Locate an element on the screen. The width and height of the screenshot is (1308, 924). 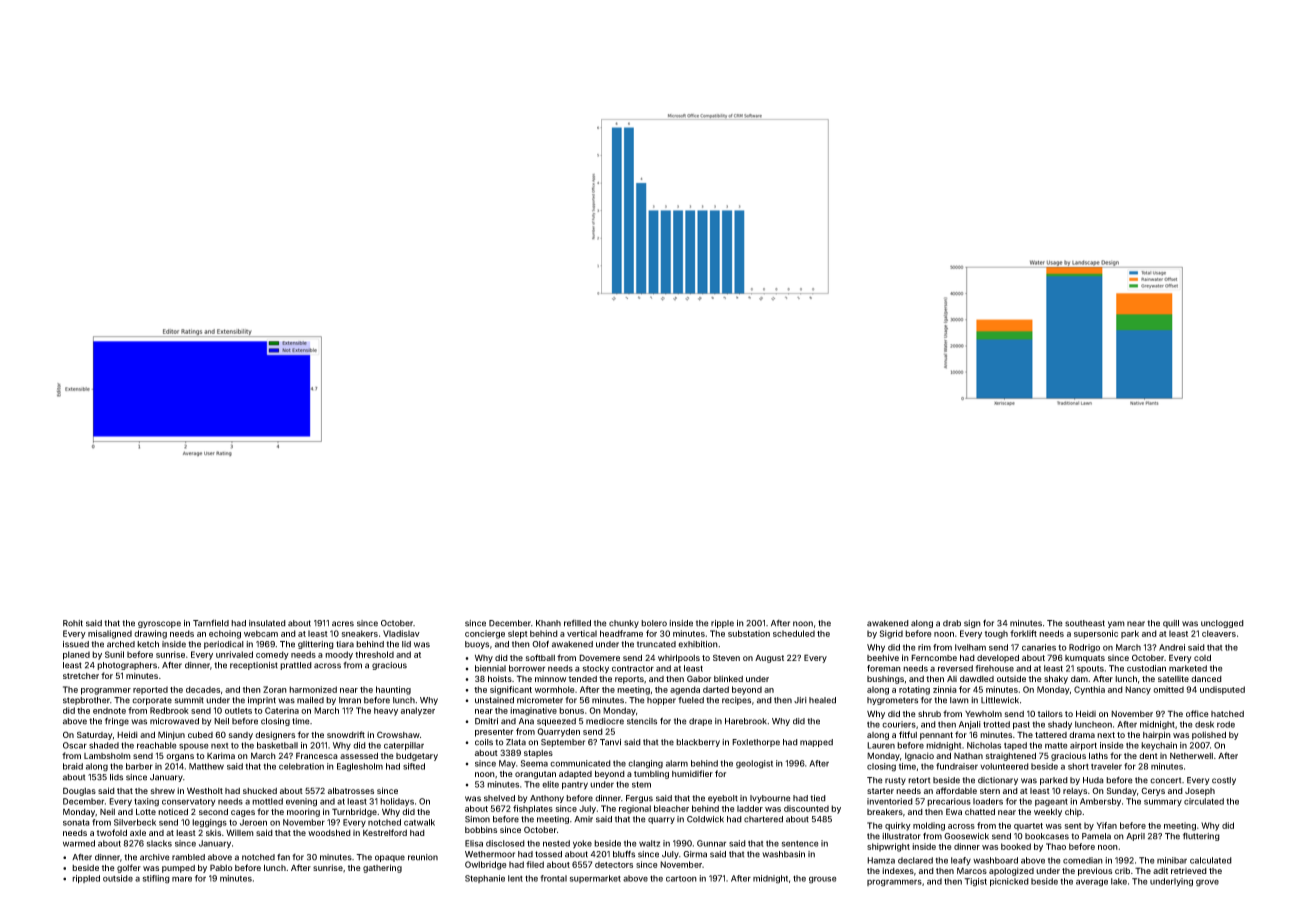
ladder is located at coordinates (750, 808).
